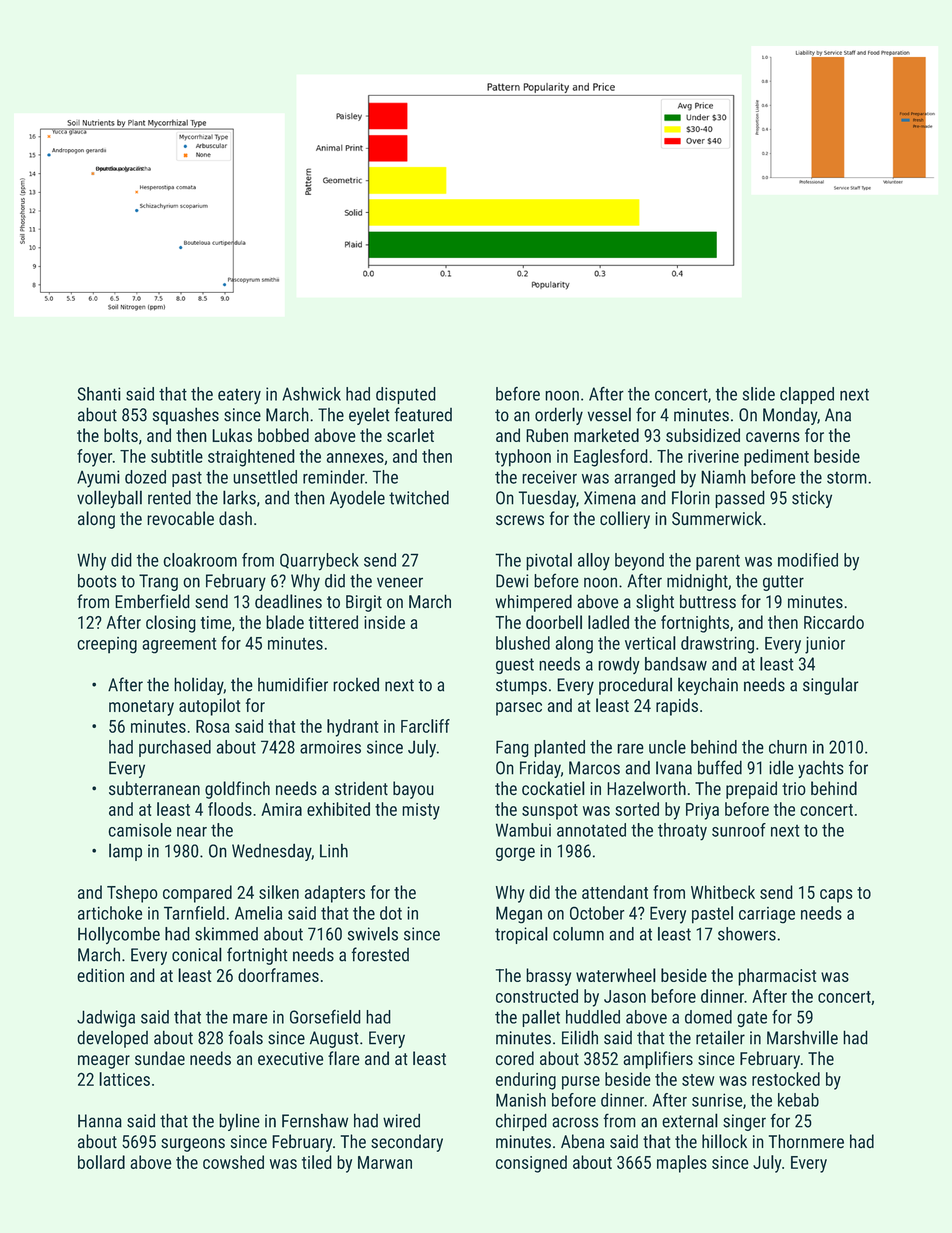  Describe the element at coordinates (740, 499) in the document. I see `passed` at that location.
